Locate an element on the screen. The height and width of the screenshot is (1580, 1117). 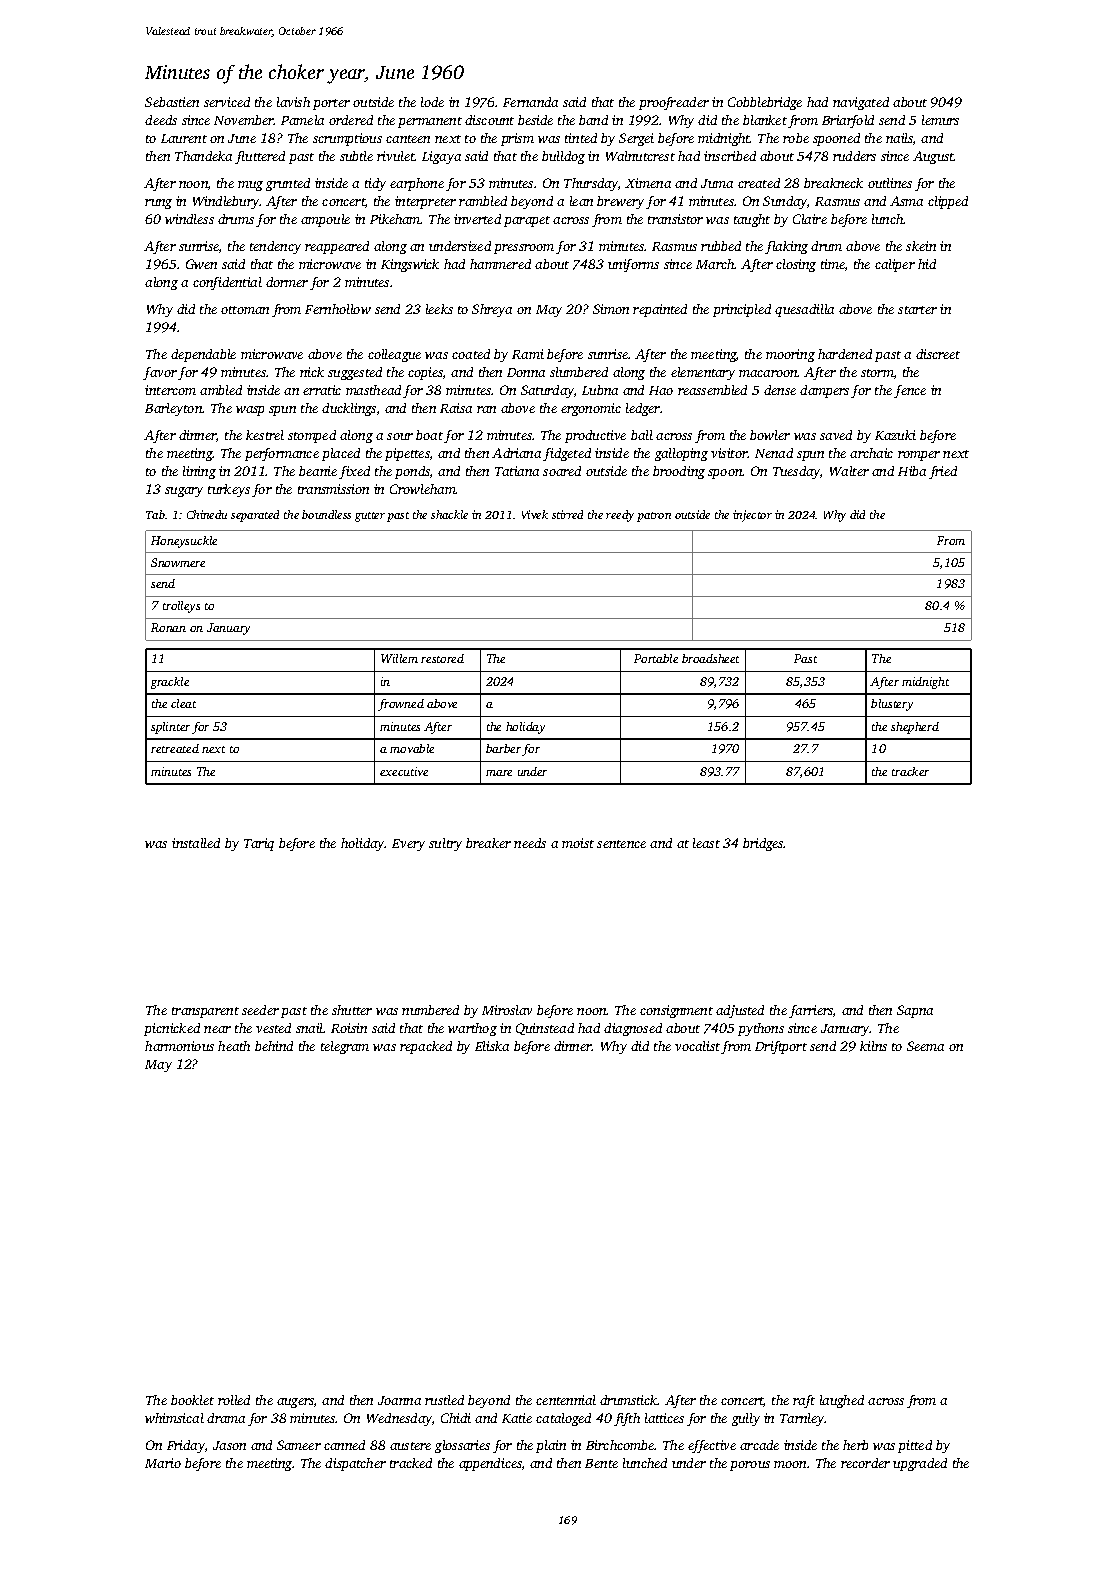
booklet is located at coordinates (192, 1400).
